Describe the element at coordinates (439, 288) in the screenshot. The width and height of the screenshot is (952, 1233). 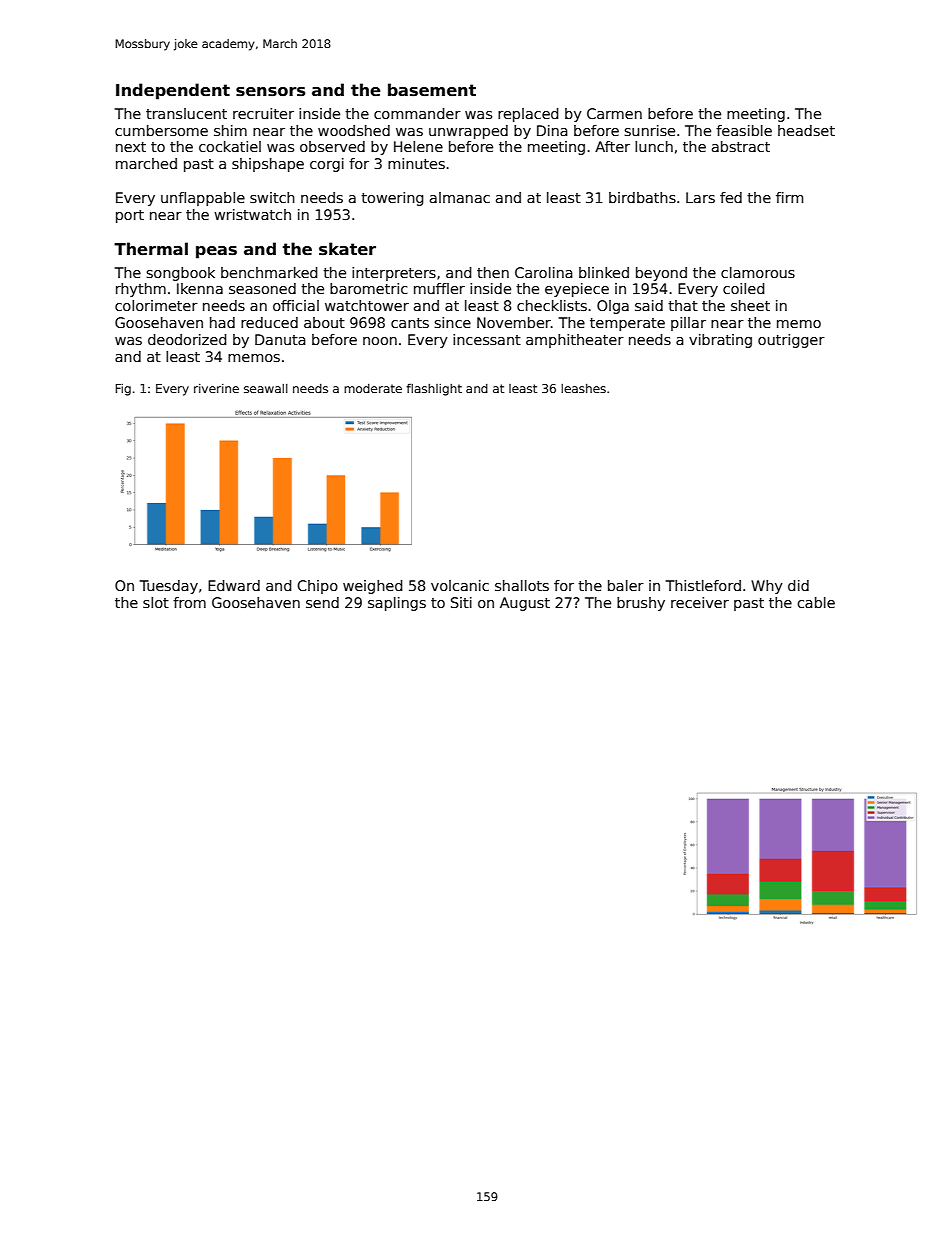
I see `muffler` at that location.
